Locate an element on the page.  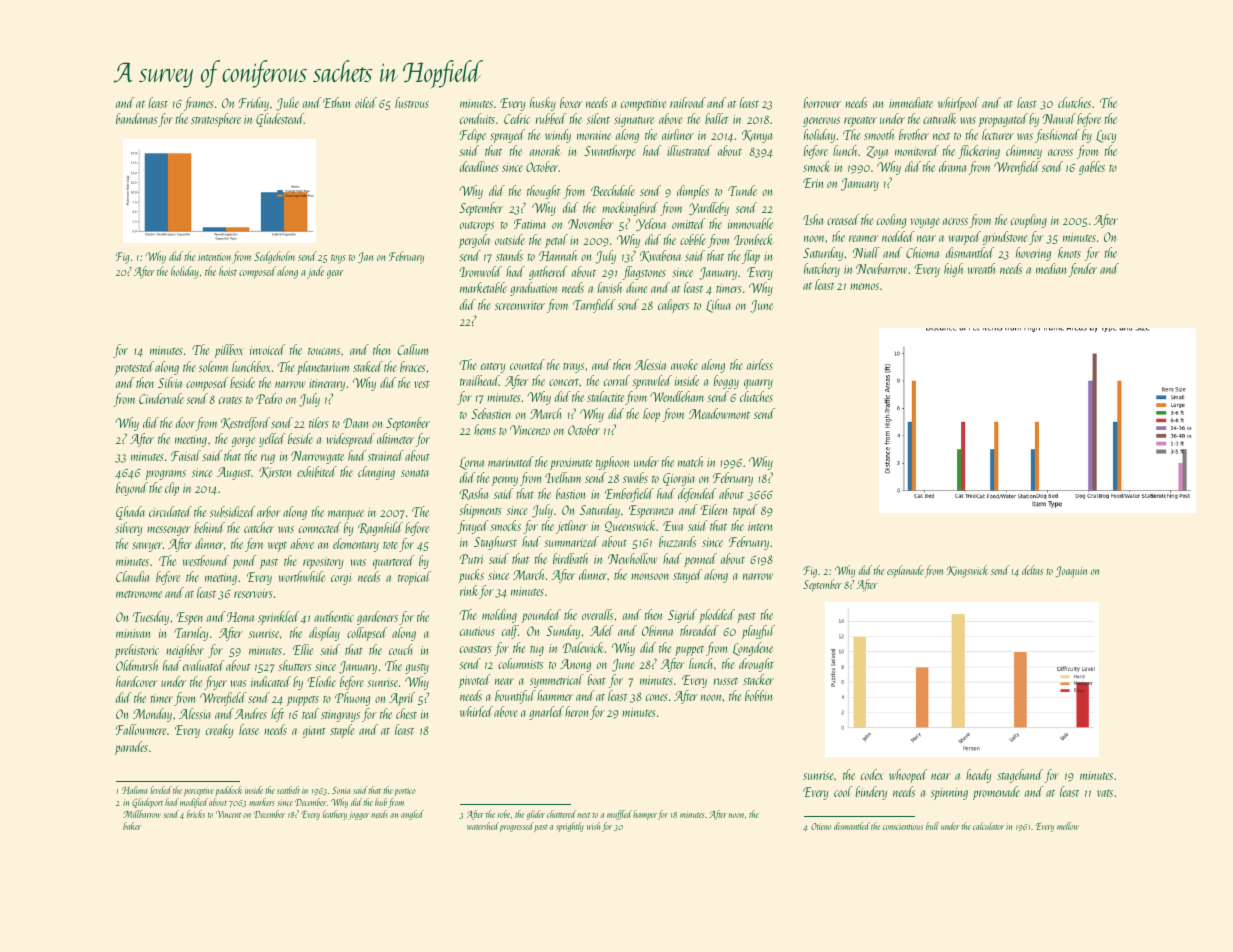
deltas is located at coordinates (1033, 570).
